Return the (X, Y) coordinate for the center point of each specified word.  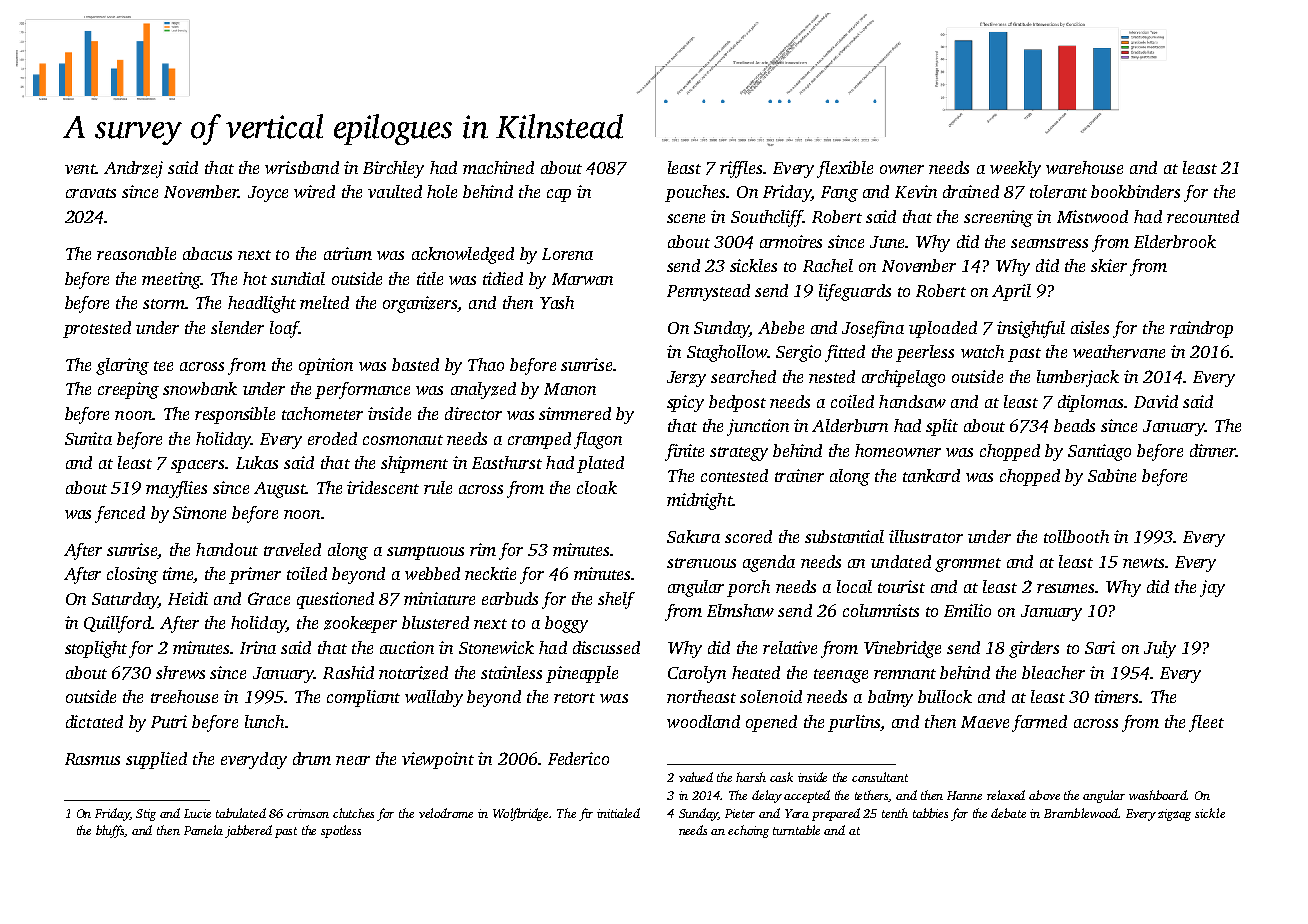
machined (498, 167)
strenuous (701, 563)
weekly (1015, 169)
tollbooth (1076, 536)
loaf (285, 329)
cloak (597, 487)
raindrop (1201, 329)
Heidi (188, 598)
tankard (931, 475)
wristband (302, 167)
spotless (341, 831)
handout (227, 549)
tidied (503, 278)
